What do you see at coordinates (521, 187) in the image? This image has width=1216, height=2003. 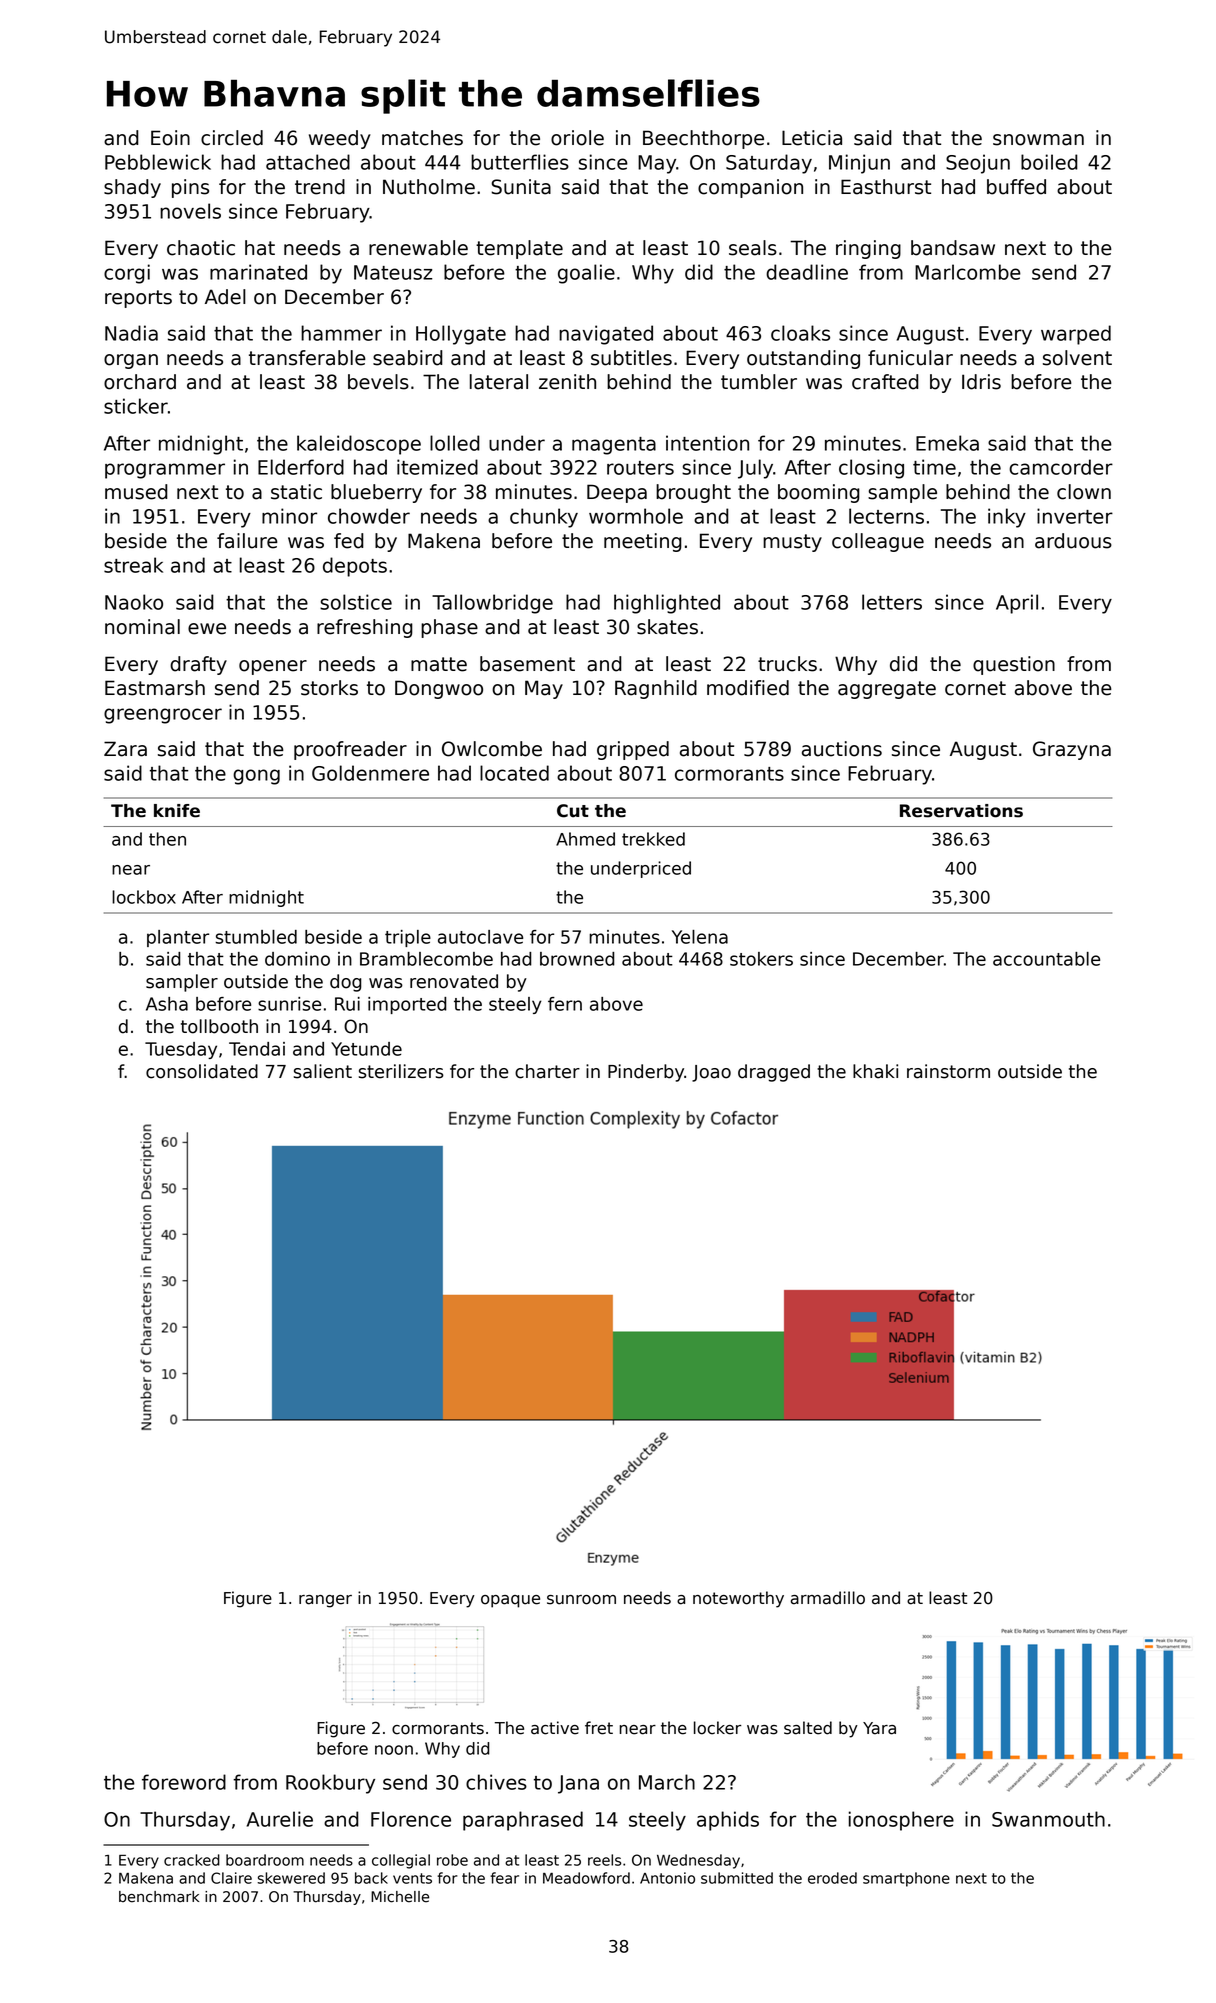 I see `Sunita` at bounding box center [521, 187].
